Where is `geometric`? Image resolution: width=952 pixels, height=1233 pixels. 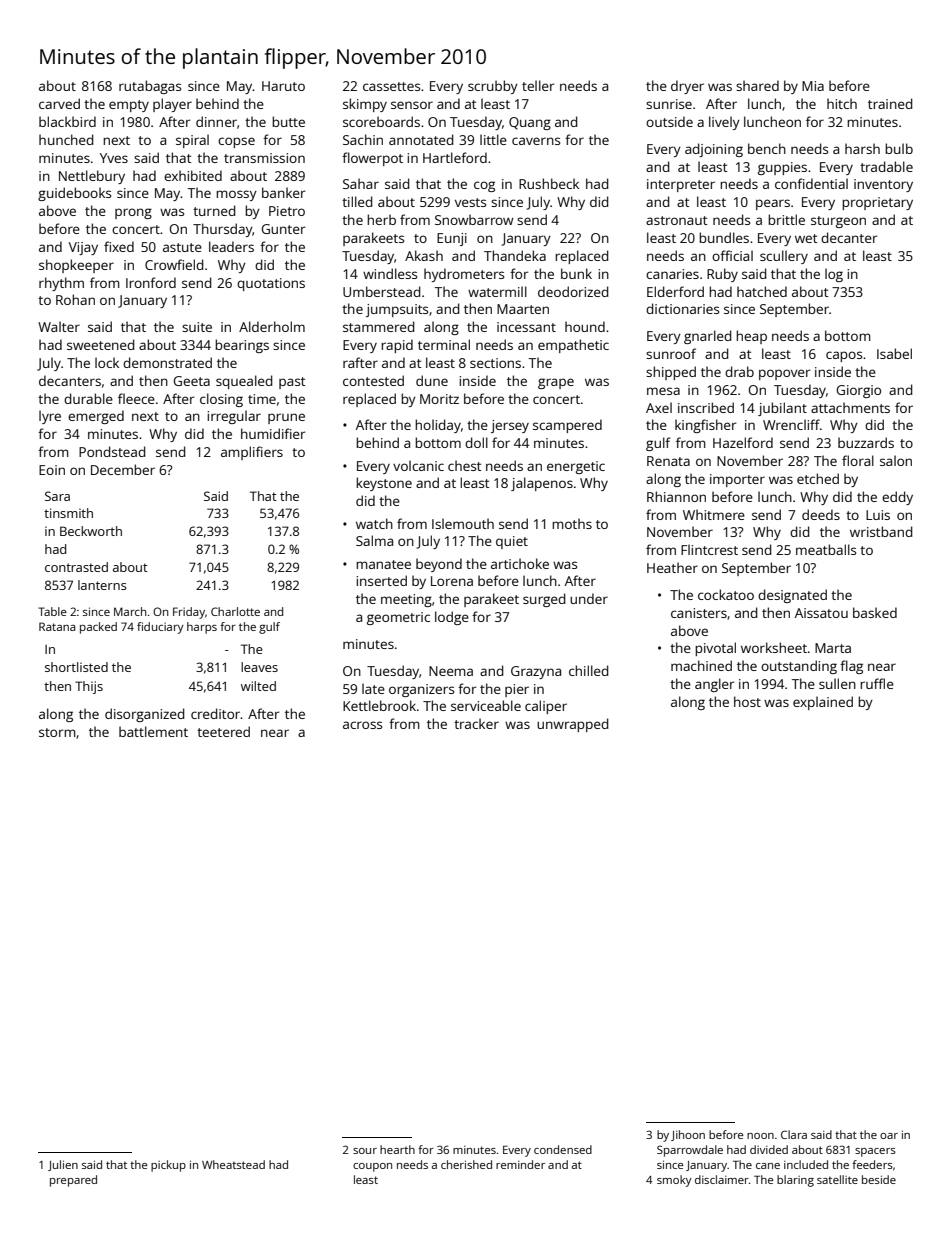
geometric is located at coordinates (398, 618).
